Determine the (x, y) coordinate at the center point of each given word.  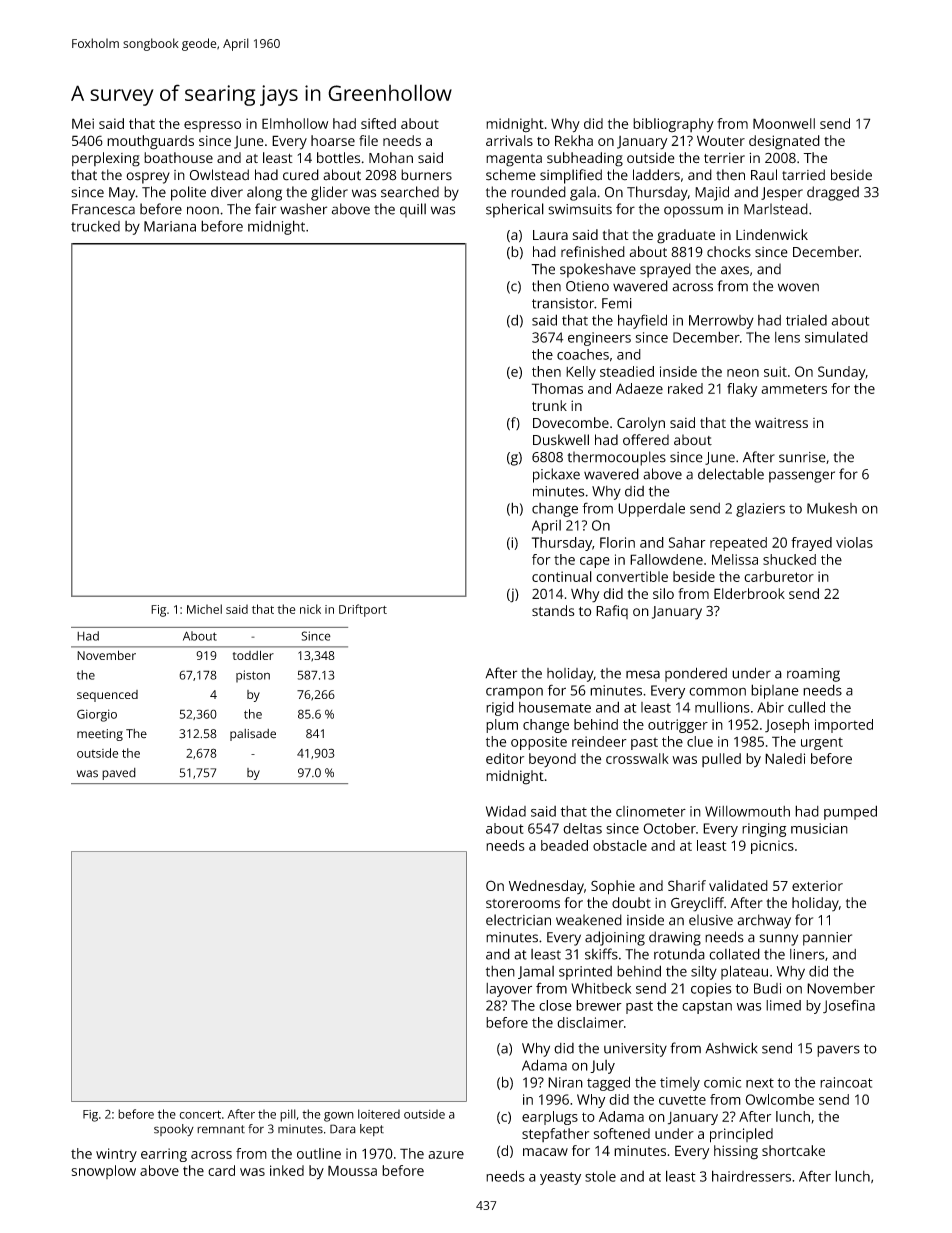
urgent (822, 743)
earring (164, 1155)
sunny (778, 940)
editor (505, 758)
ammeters (794, 389)
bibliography (673, 125)
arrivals (509, 140)
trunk (549, 405)
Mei (83, 123)
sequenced (107, 696)
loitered (379, 1114)
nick (310, 609)
